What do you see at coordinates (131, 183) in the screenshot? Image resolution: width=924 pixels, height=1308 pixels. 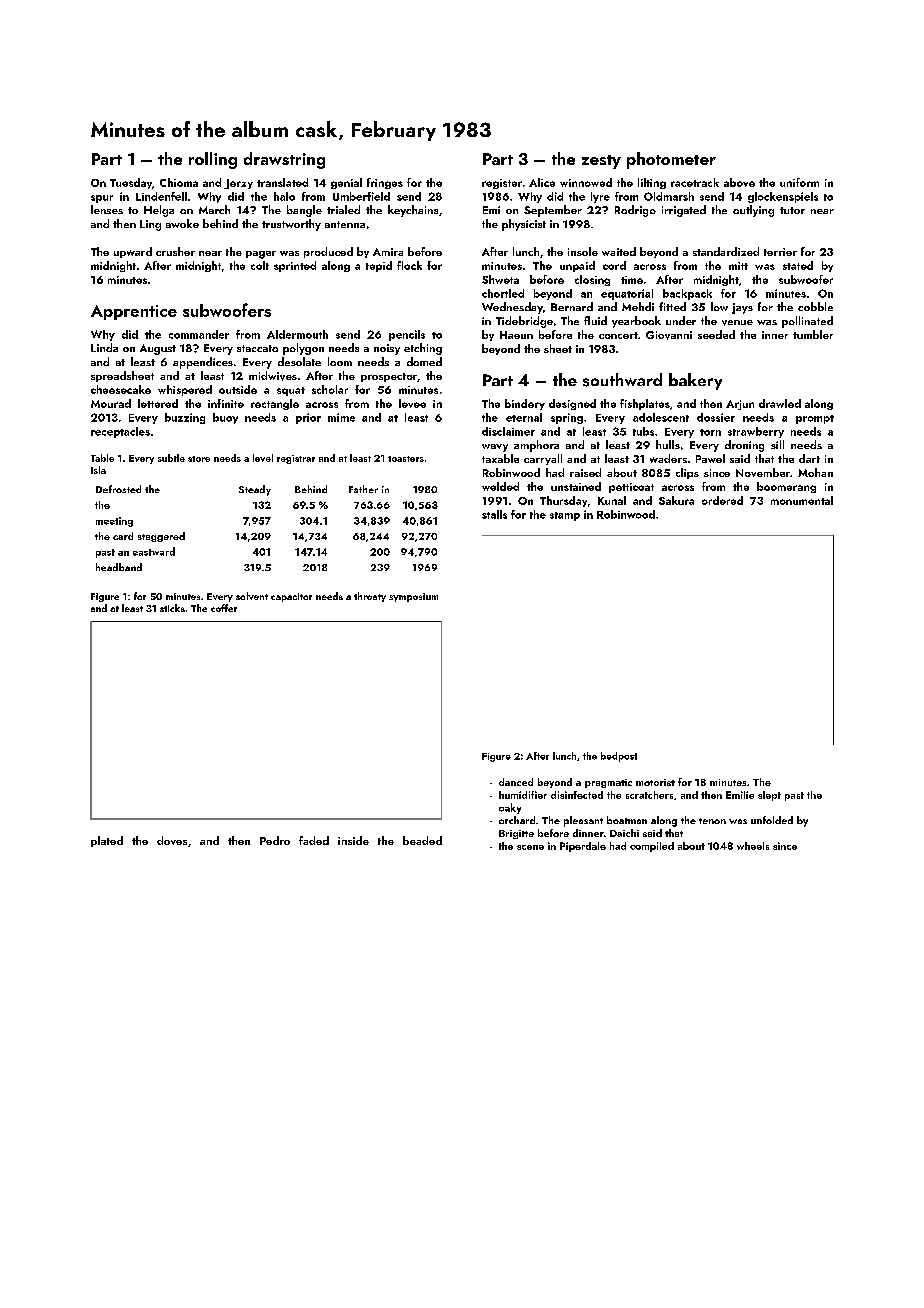 I see `Tuesday` at bounding box center [131, 183].
